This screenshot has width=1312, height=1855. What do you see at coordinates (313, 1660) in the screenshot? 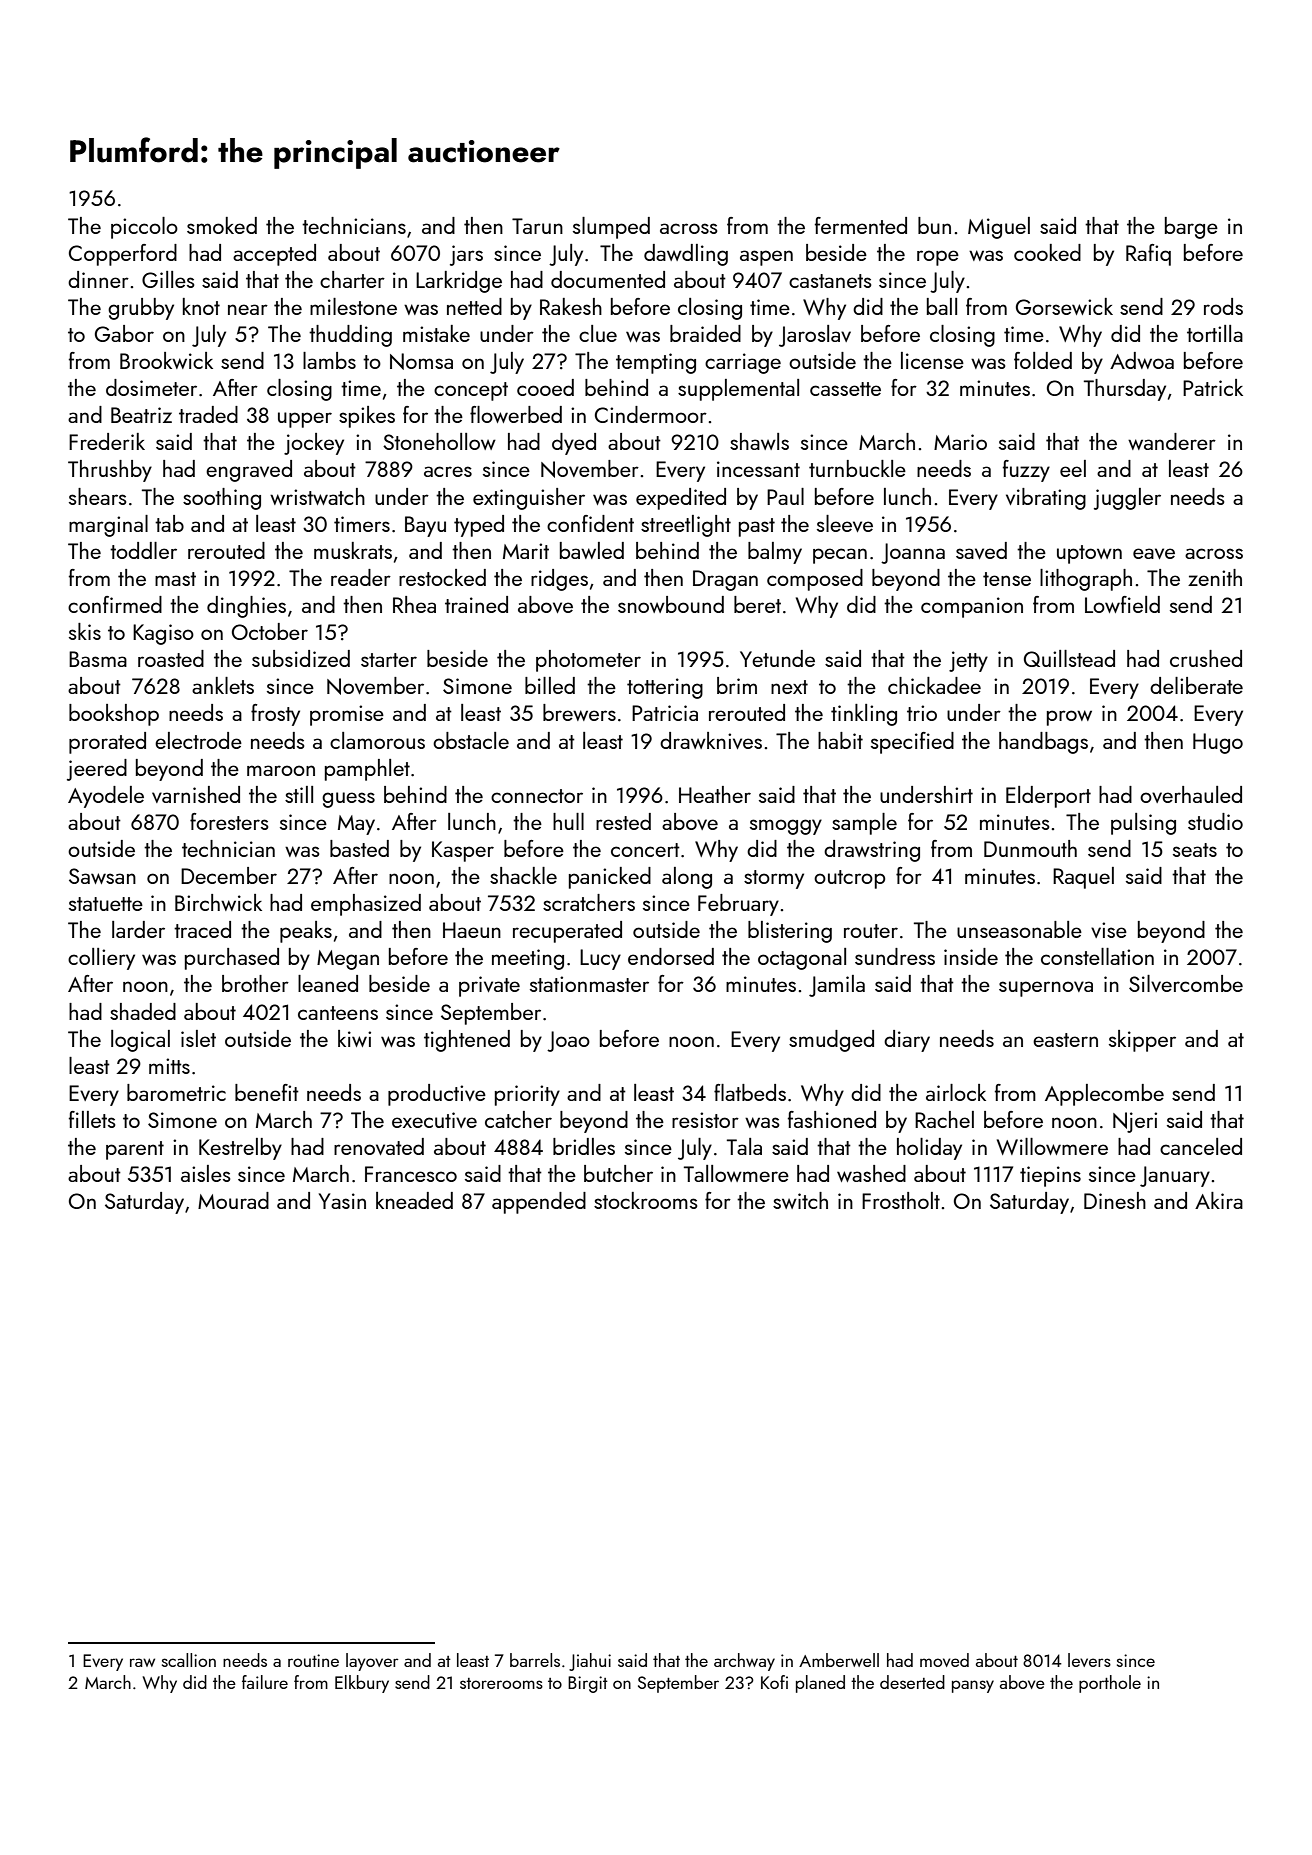
I see `routine` at bounding box center [313, 1660].
